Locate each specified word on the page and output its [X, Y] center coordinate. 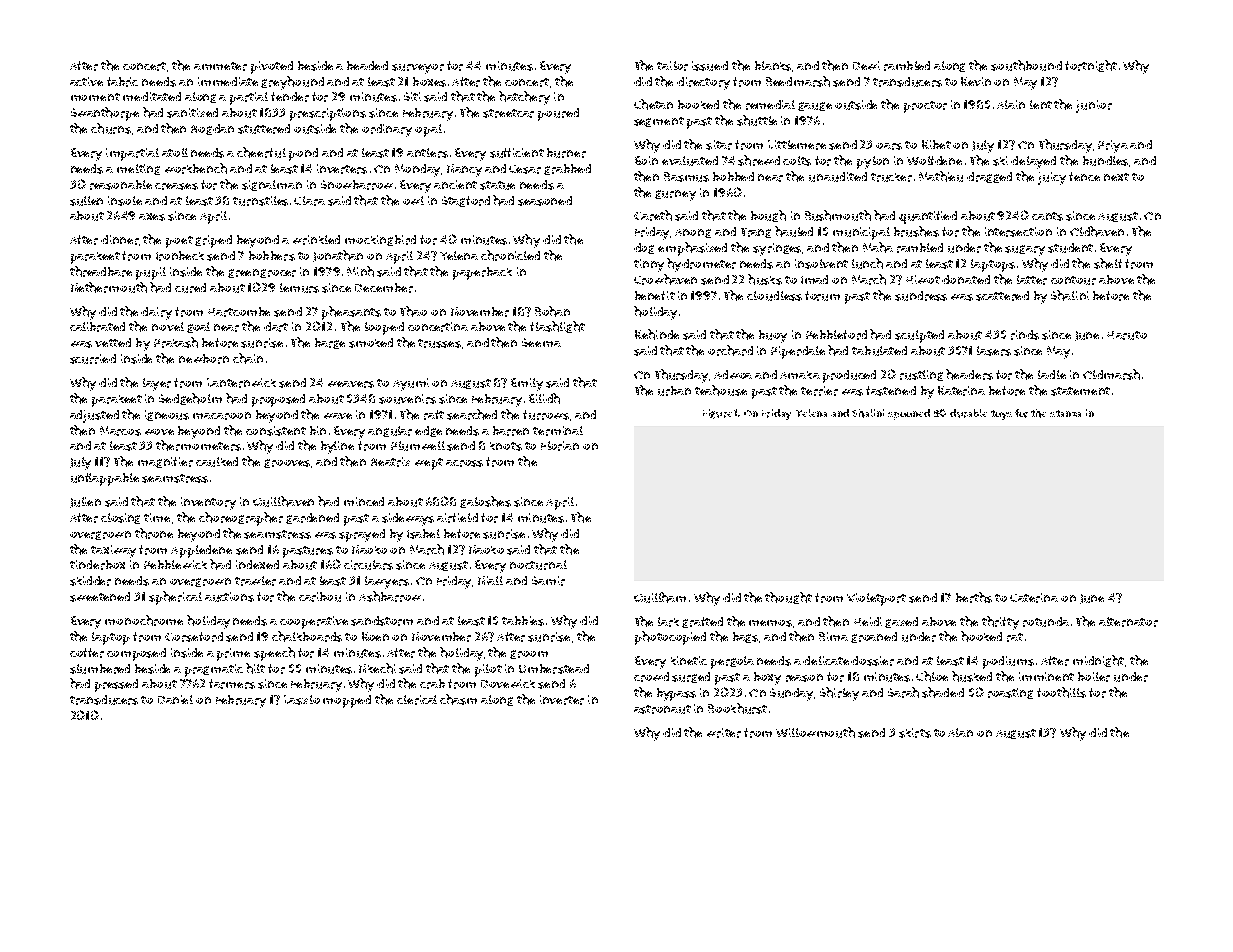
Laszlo [302, 700]
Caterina [1034, 598]
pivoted [272, 67]
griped [213, 241]
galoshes [485, 502]
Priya [1113, 146]
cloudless [774, 296]
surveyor [418, 69]
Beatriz [390, 462]
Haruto [1127, 335]
